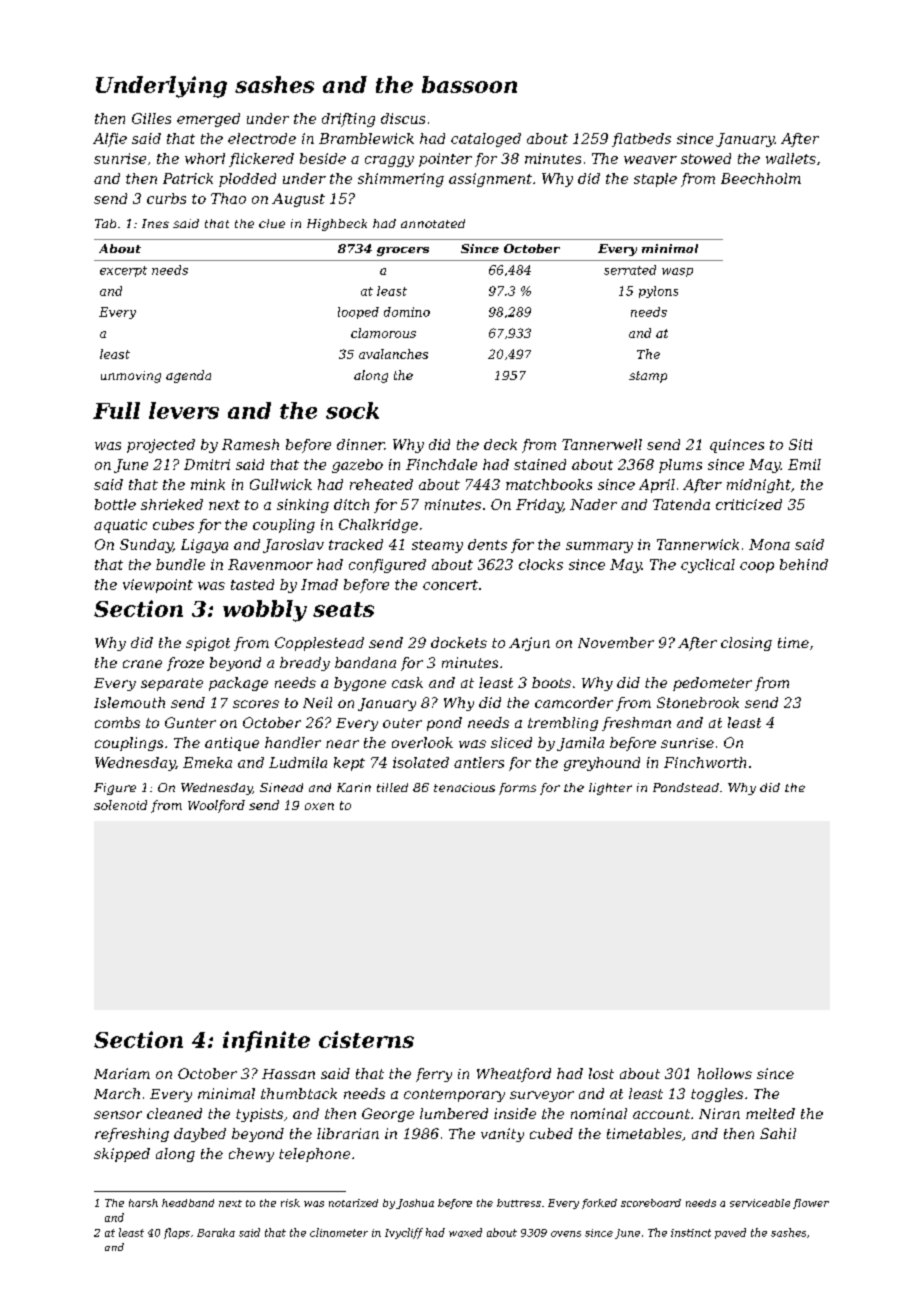  Describe the element at coordinates (517, 789) in the screenshot. I see `forms` at that location.
